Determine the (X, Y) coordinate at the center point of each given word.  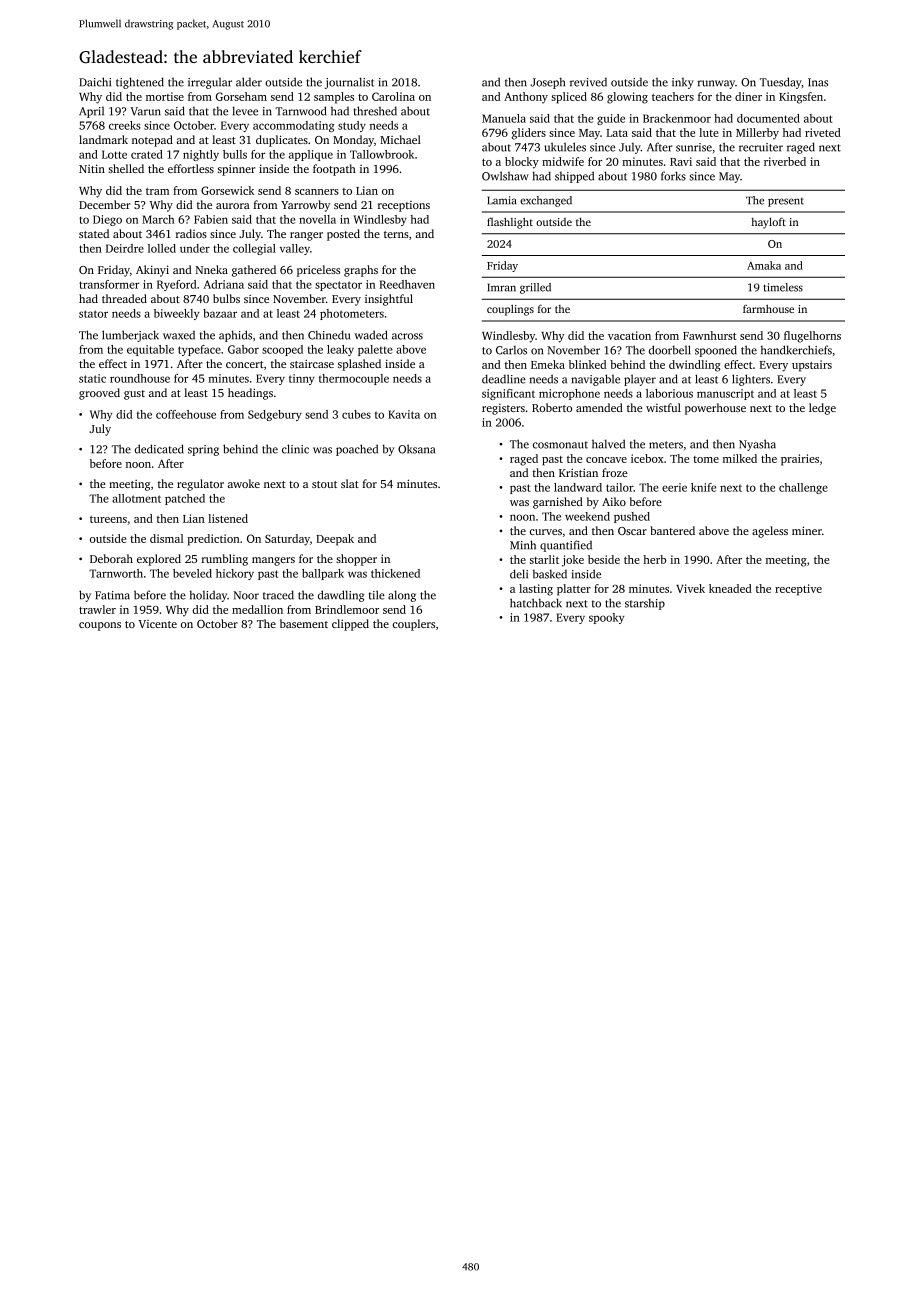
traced (278, 595)
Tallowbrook (382, 154)
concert (245, 364)
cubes (356, 414)
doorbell (670, 350)
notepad (152, 141)
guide (611, 119)
